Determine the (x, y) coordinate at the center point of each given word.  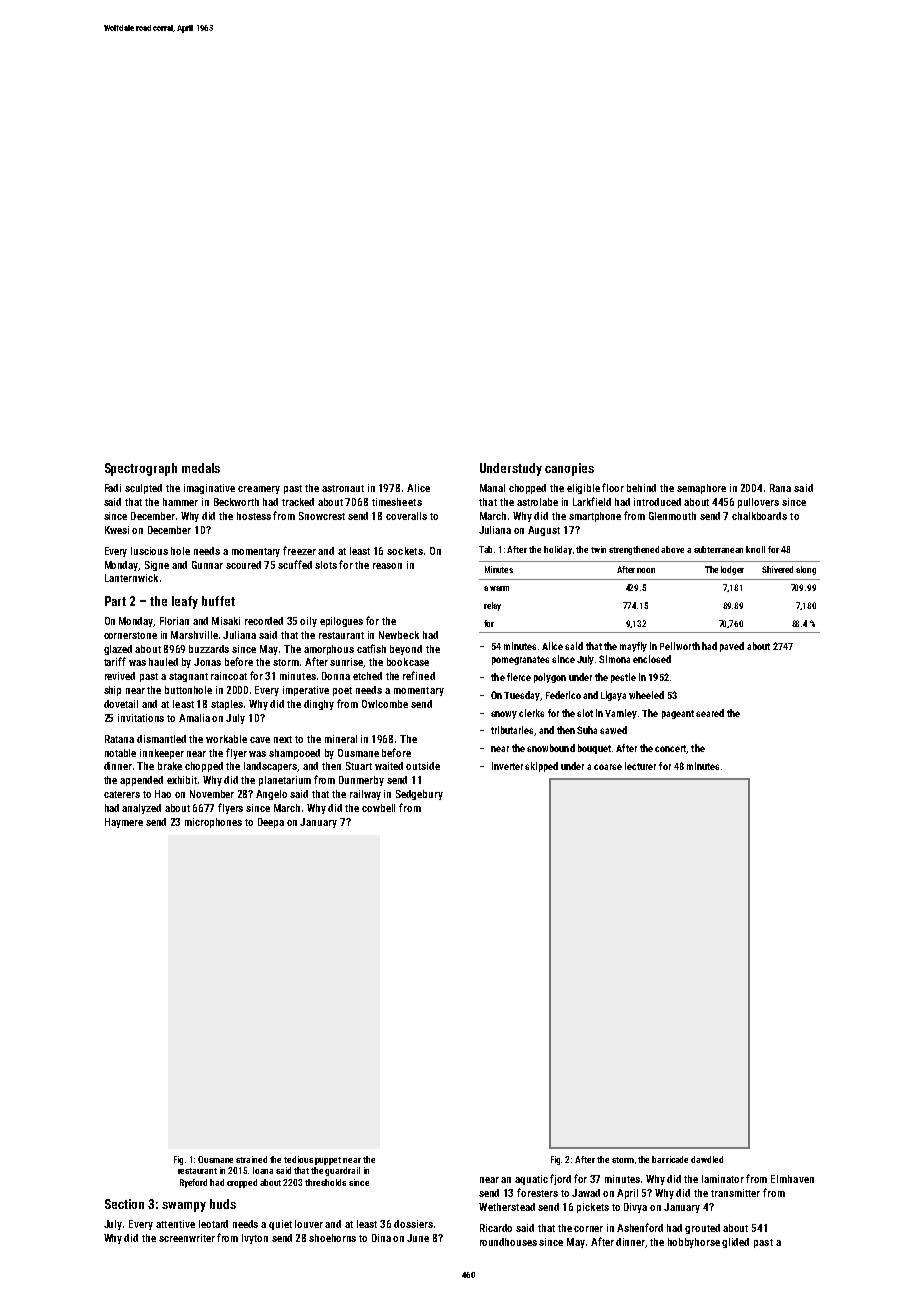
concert (671, 749)
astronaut (343, 488)
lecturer (640, 766)
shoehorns (332, 1238)
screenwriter (187, 1238)
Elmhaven (792, 1179)
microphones (213, 823)
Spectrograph (141, 469)
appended (141, 781)
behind (641, 488)
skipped (541, 767)
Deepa (271, 823)
